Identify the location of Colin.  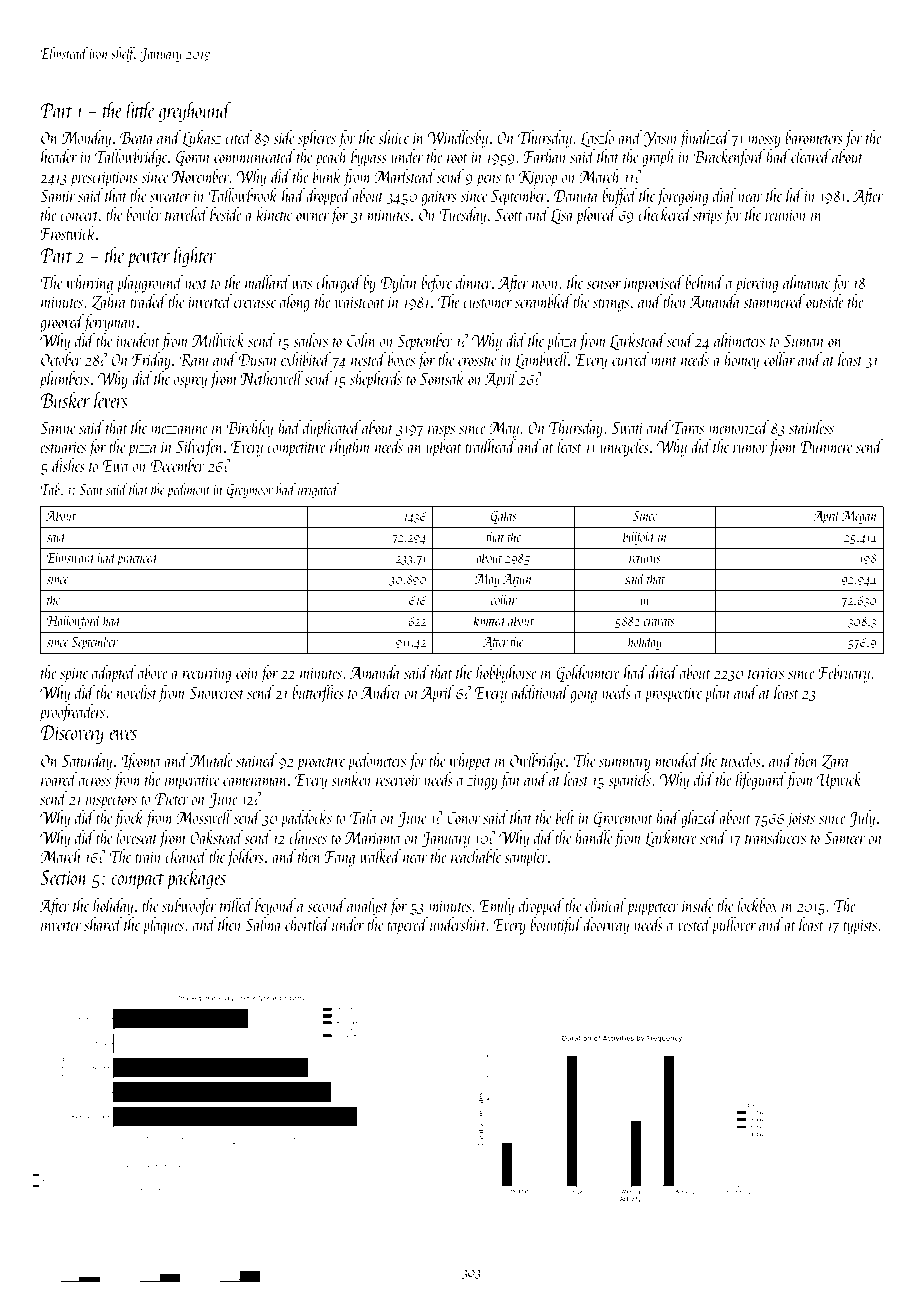
(361, 340).
